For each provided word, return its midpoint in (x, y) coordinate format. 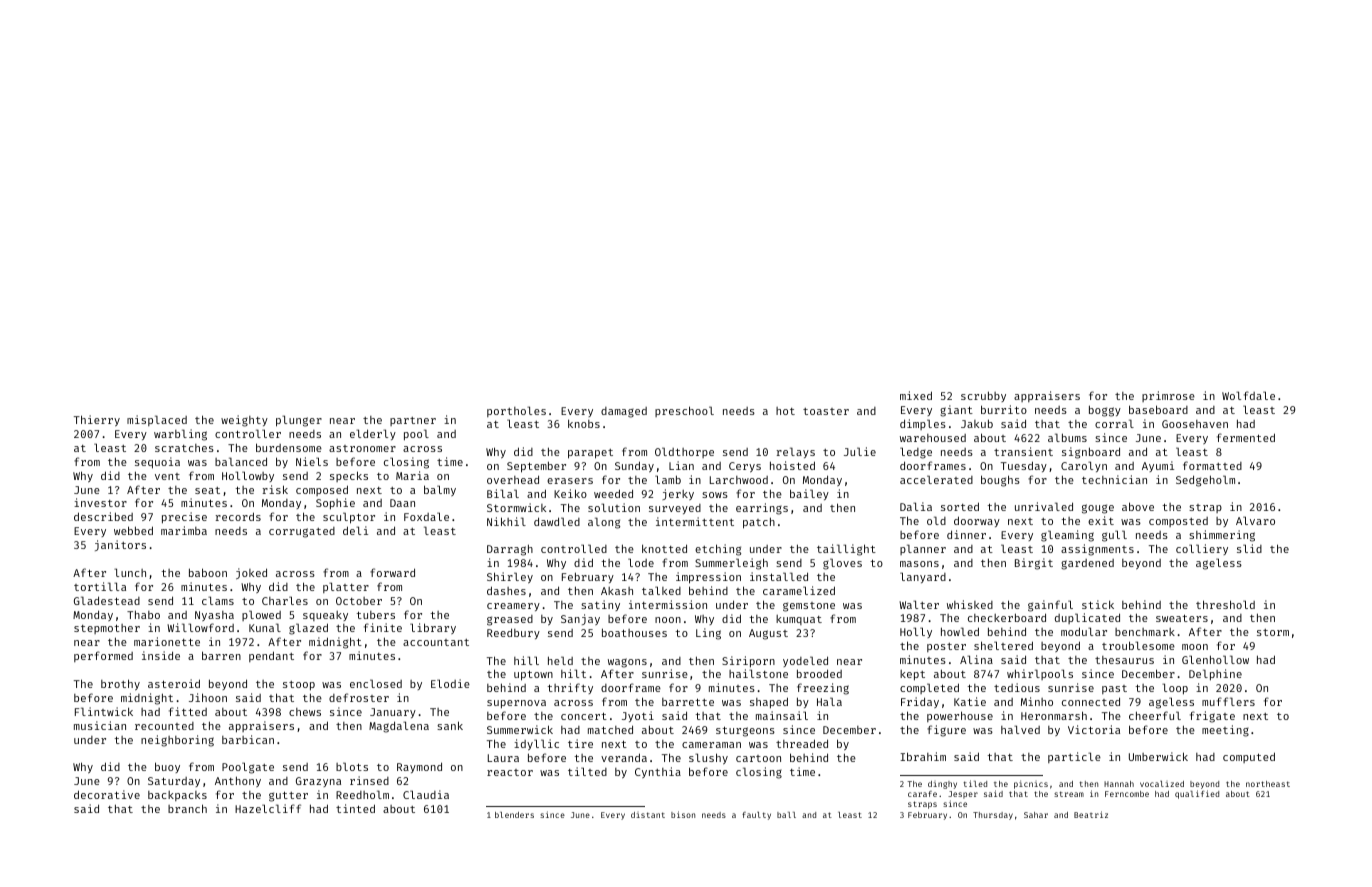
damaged (624, 412)
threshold (1225, 604)
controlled (574, 548)
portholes (516, 411)
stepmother (107, 629)
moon (1195, 647)
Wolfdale (1248, 395)
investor (100, 502)
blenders (514, 815)
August (768, 634)
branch (187, 808)
